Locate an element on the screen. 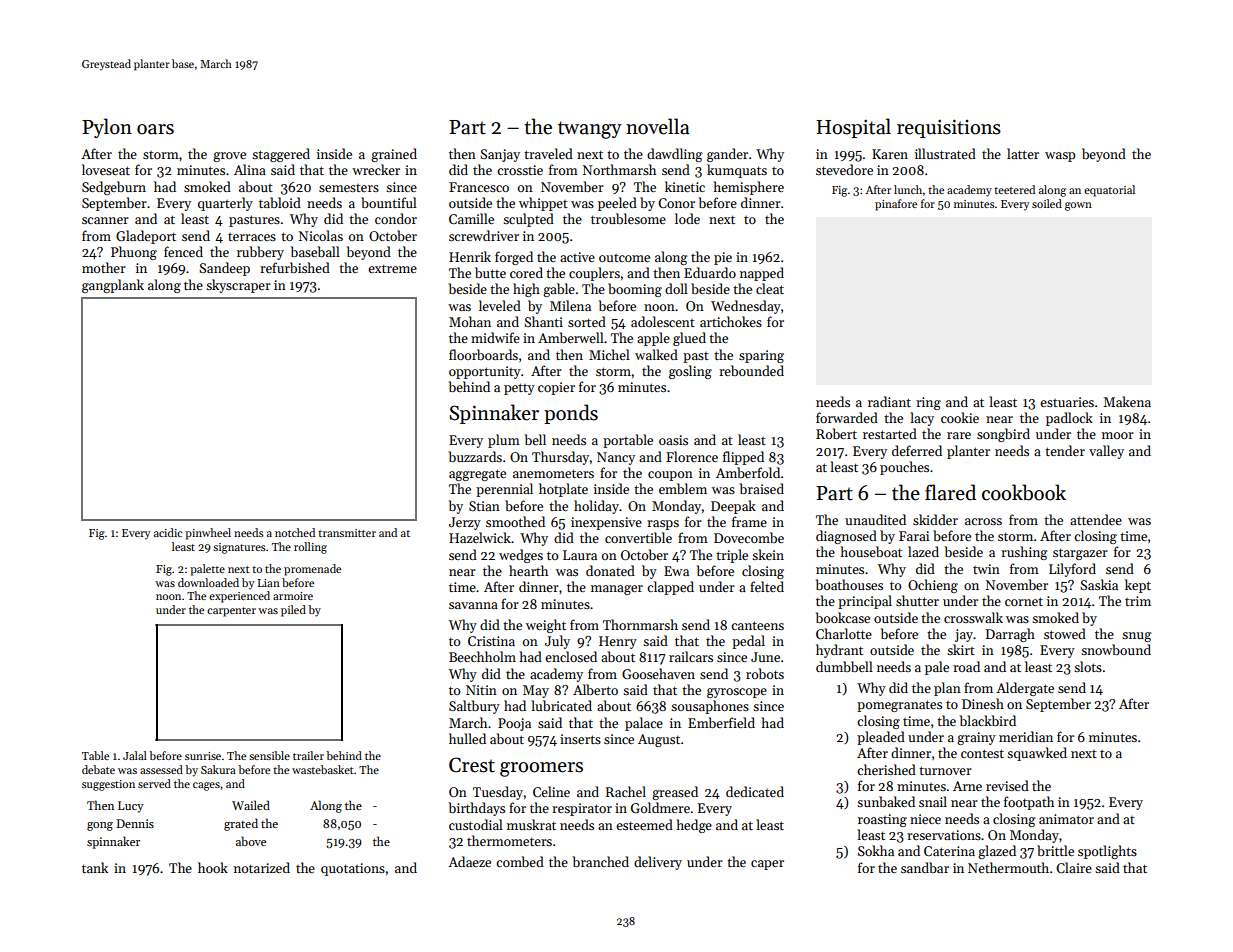  requisitions is located at coordinates (949, 128).
